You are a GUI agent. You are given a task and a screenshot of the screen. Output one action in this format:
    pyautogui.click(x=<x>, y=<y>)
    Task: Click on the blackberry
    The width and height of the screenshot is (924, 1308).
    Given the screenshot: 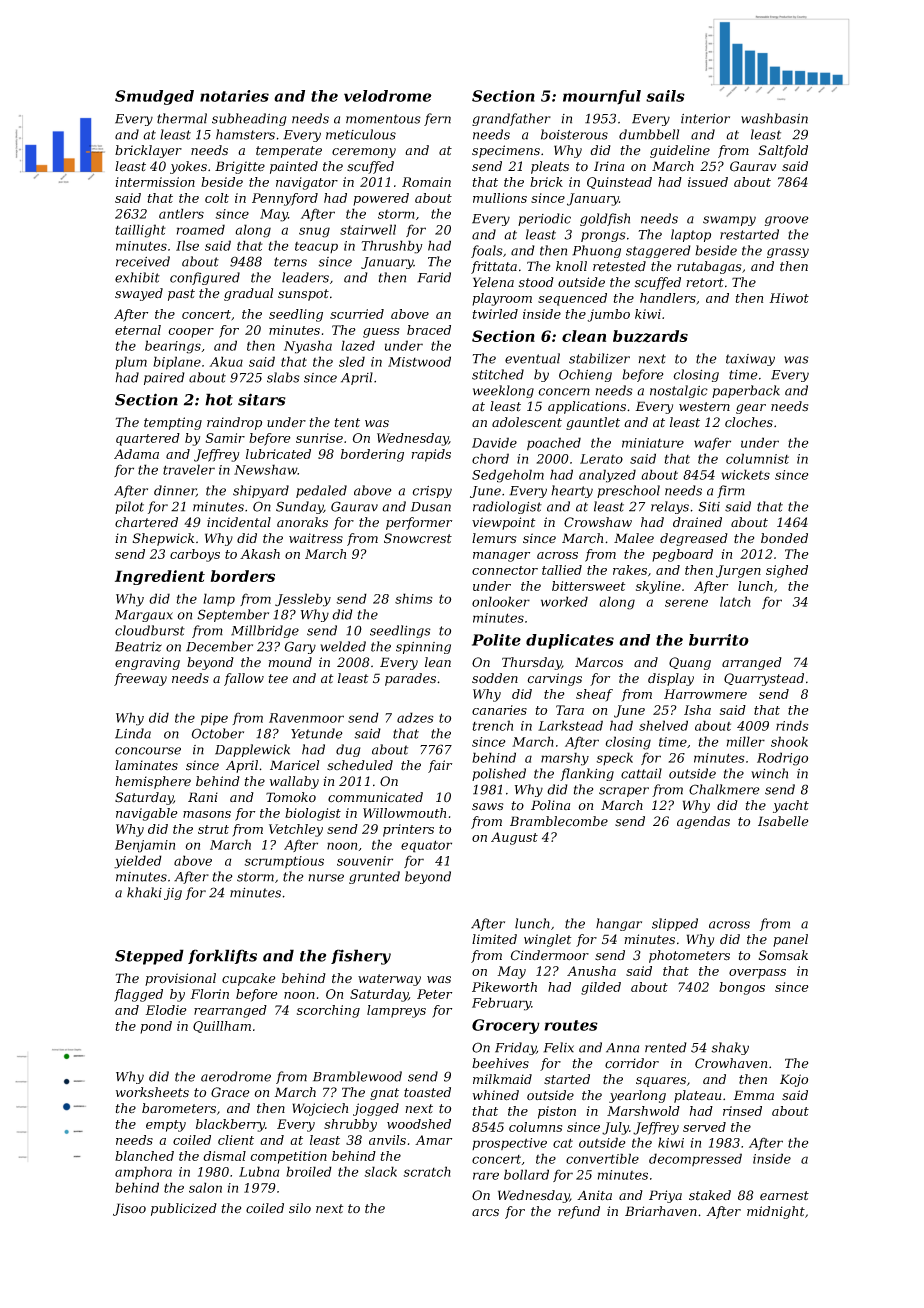 What is the action you would take?
    pyautogui.click(x=230, y=1125)
